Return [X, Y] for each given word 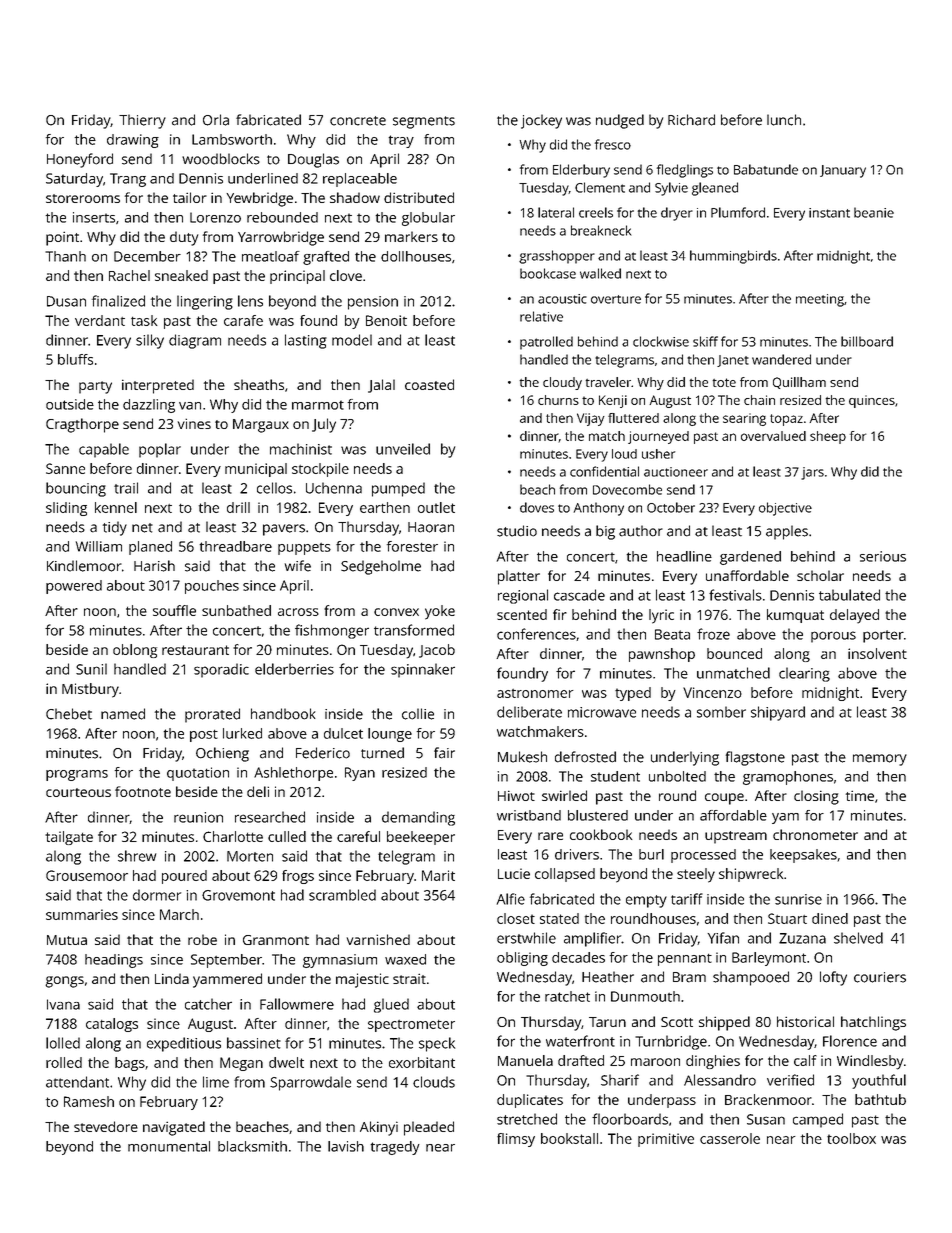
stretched [527, 1119]
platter [519, 577]
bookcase [548, 273]
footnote [143, 791]
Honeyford [80, 160]
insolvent [877, 653]
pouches [212, 587]
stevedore [106, 1126]
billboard [867, 341]
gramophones [788, 778]
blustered [598, 815]
